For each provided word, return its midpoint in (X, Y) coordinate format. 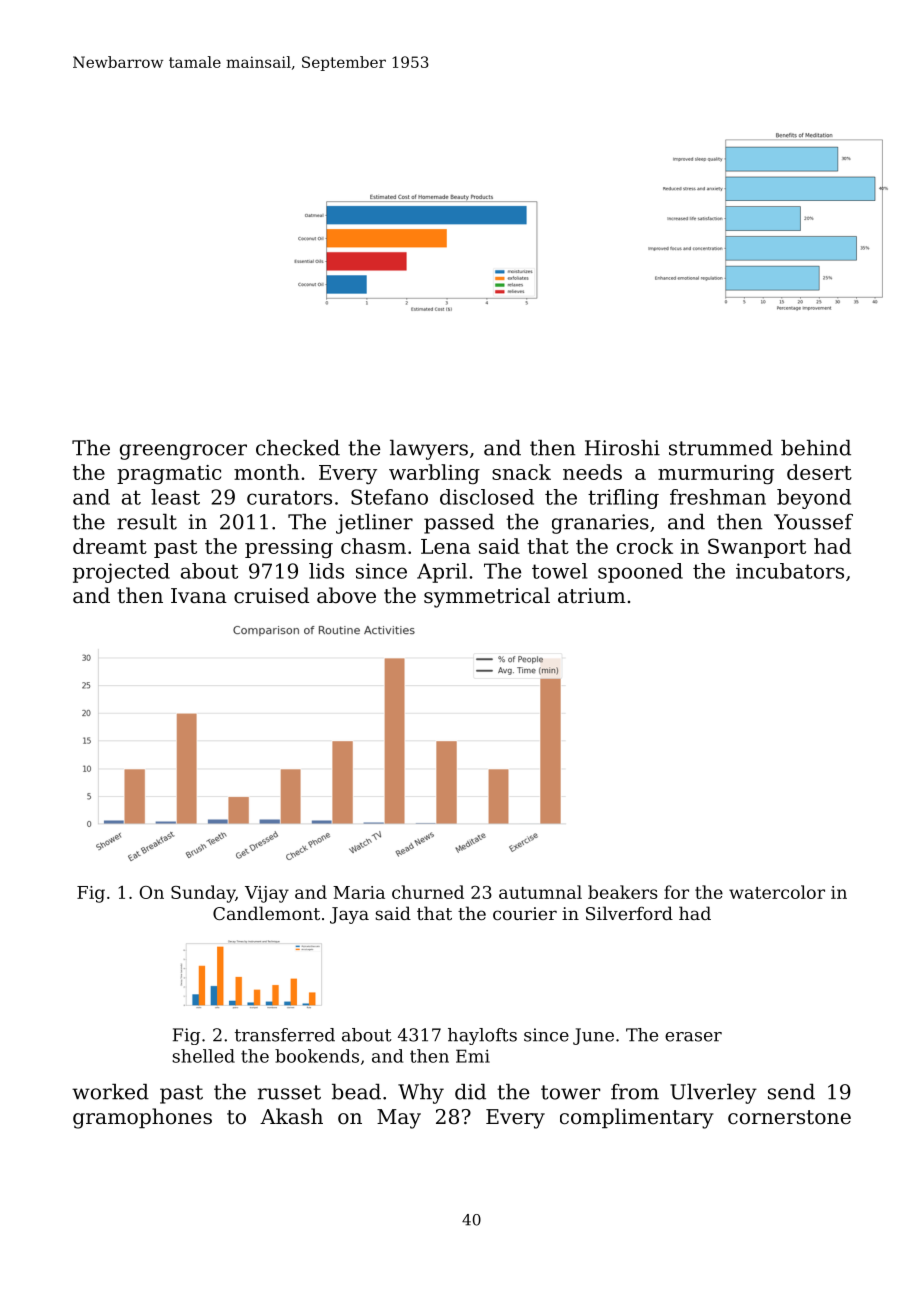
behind (816, 448)
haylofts (482, 1036)
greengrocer (183, 452)
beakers (623, 892)
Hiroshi (622, 448)
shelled (203, 1056)
